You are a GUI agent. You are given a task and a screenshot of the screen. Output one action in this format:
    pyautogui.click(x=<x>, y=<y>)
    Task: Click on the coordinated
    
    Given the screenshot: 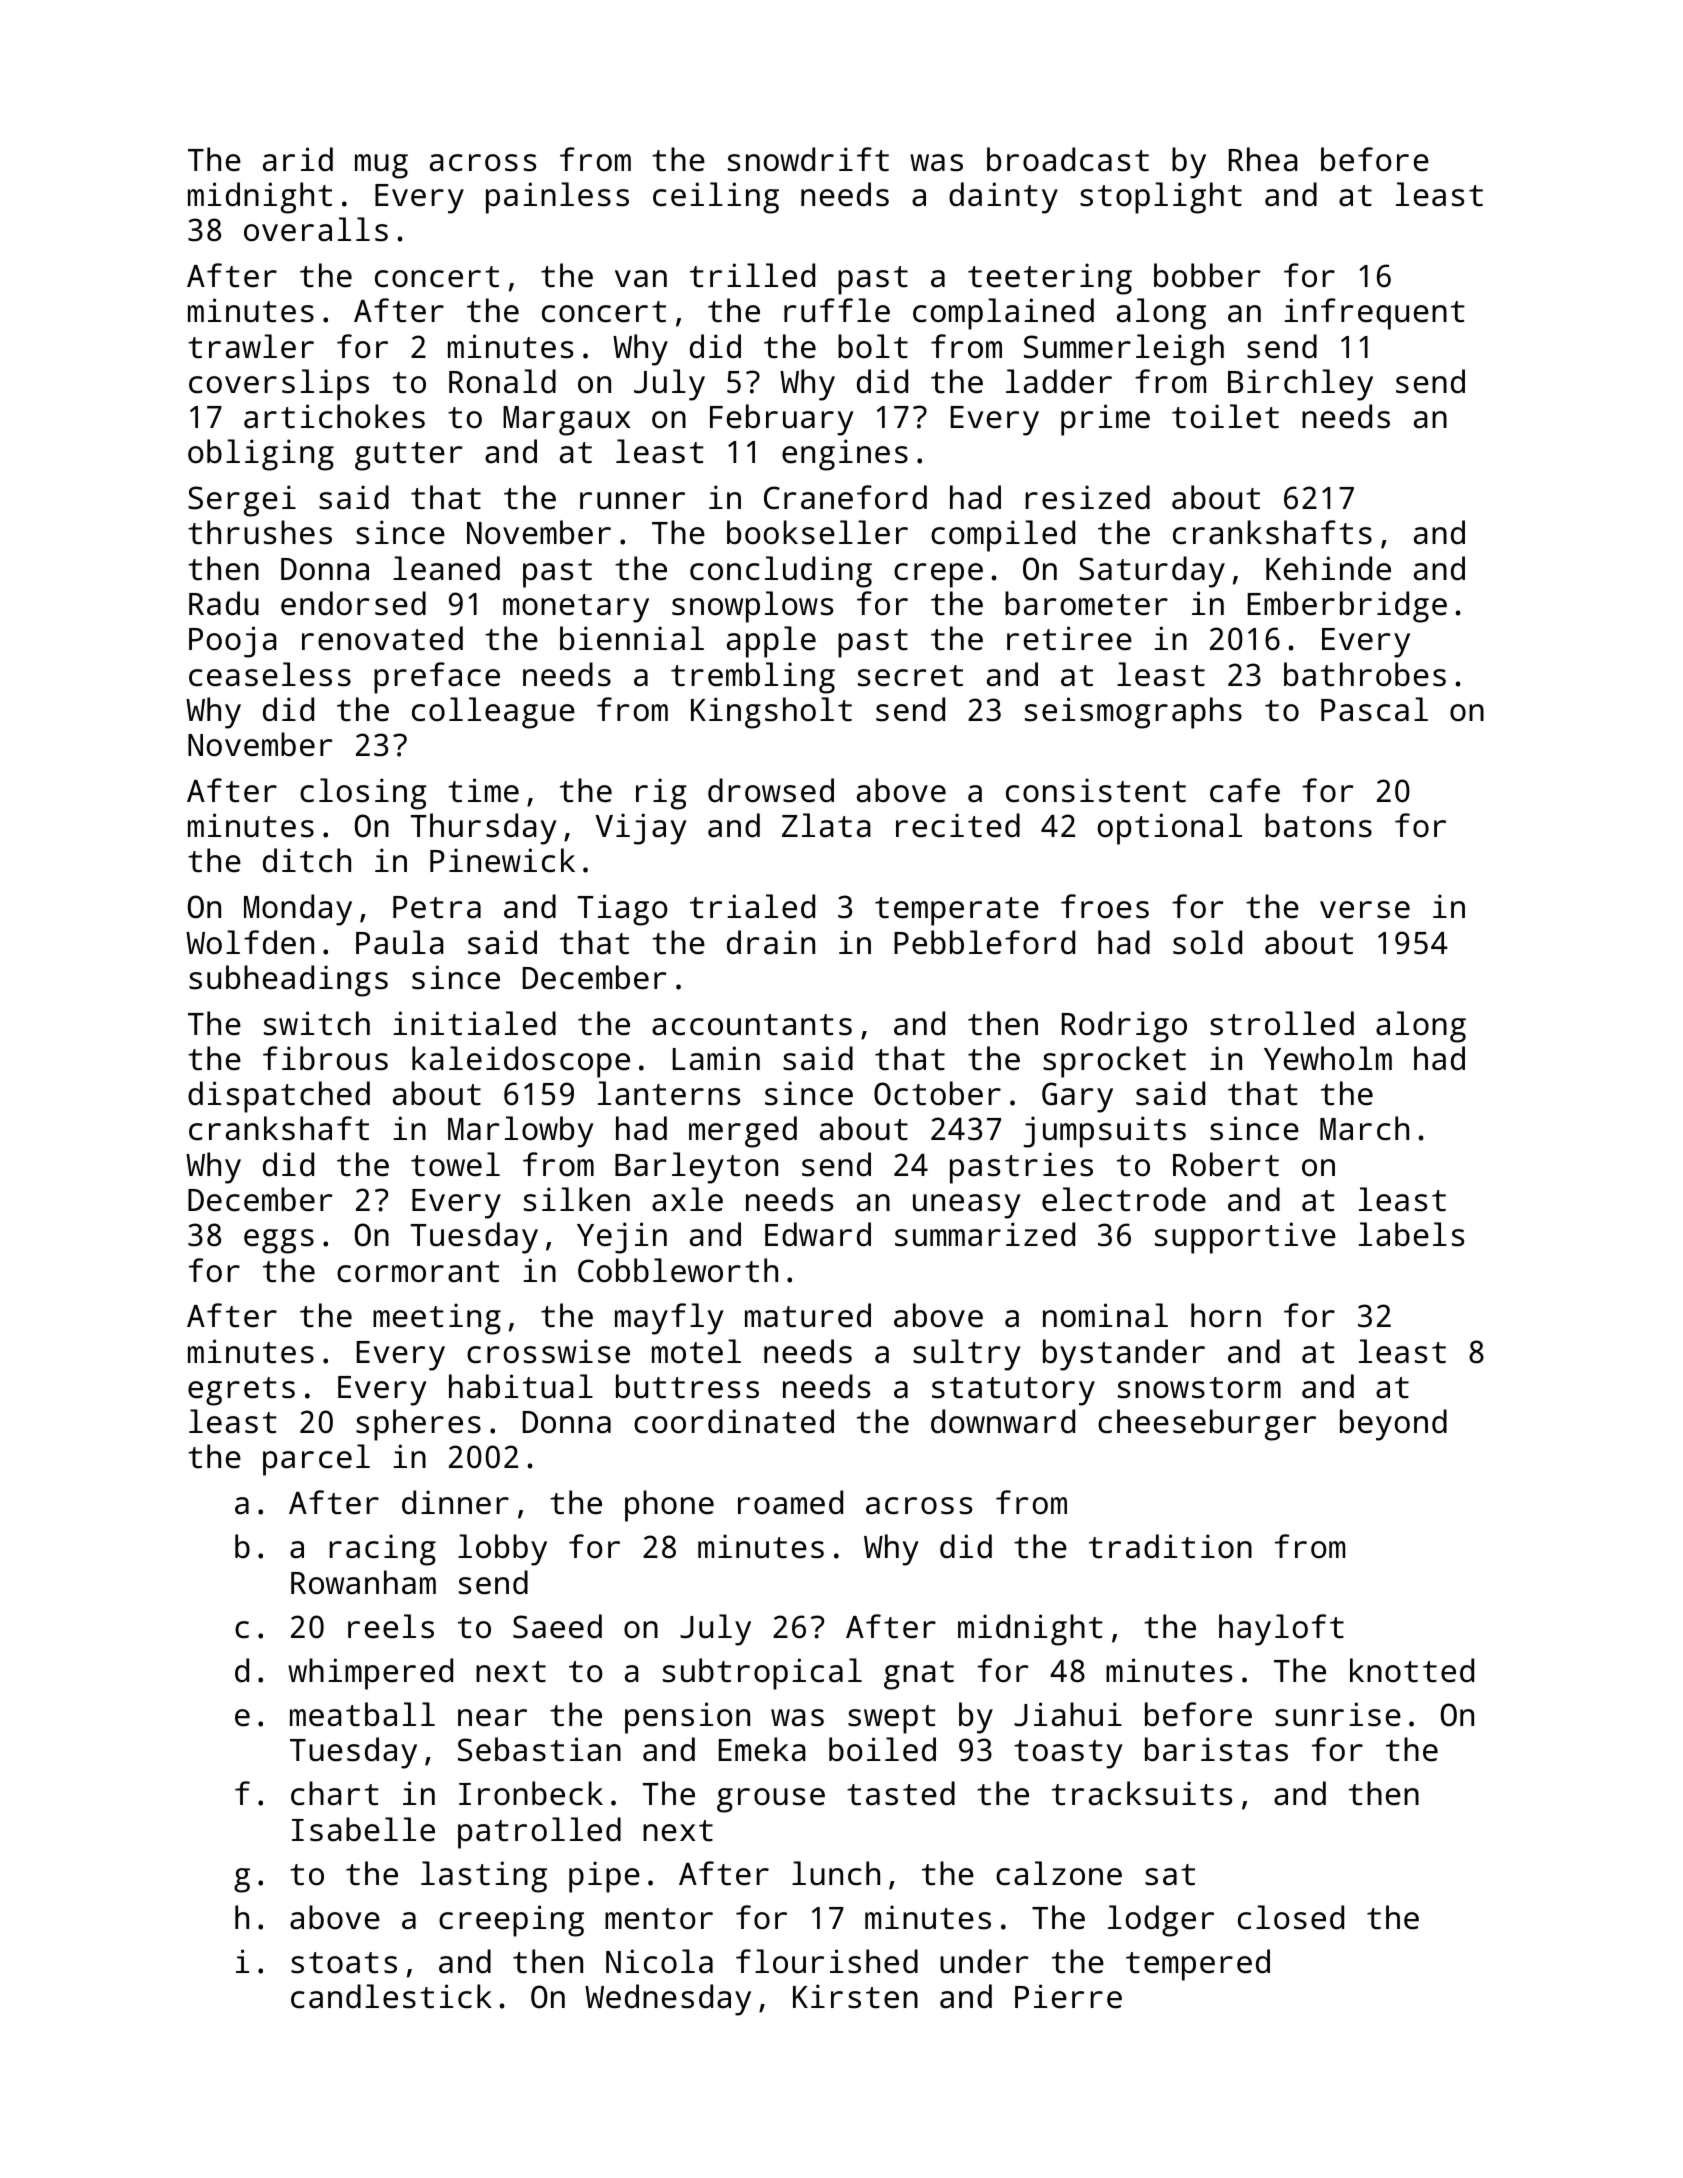 What is the action you would take?
    pyautogui.click(x=734, y=1421)
